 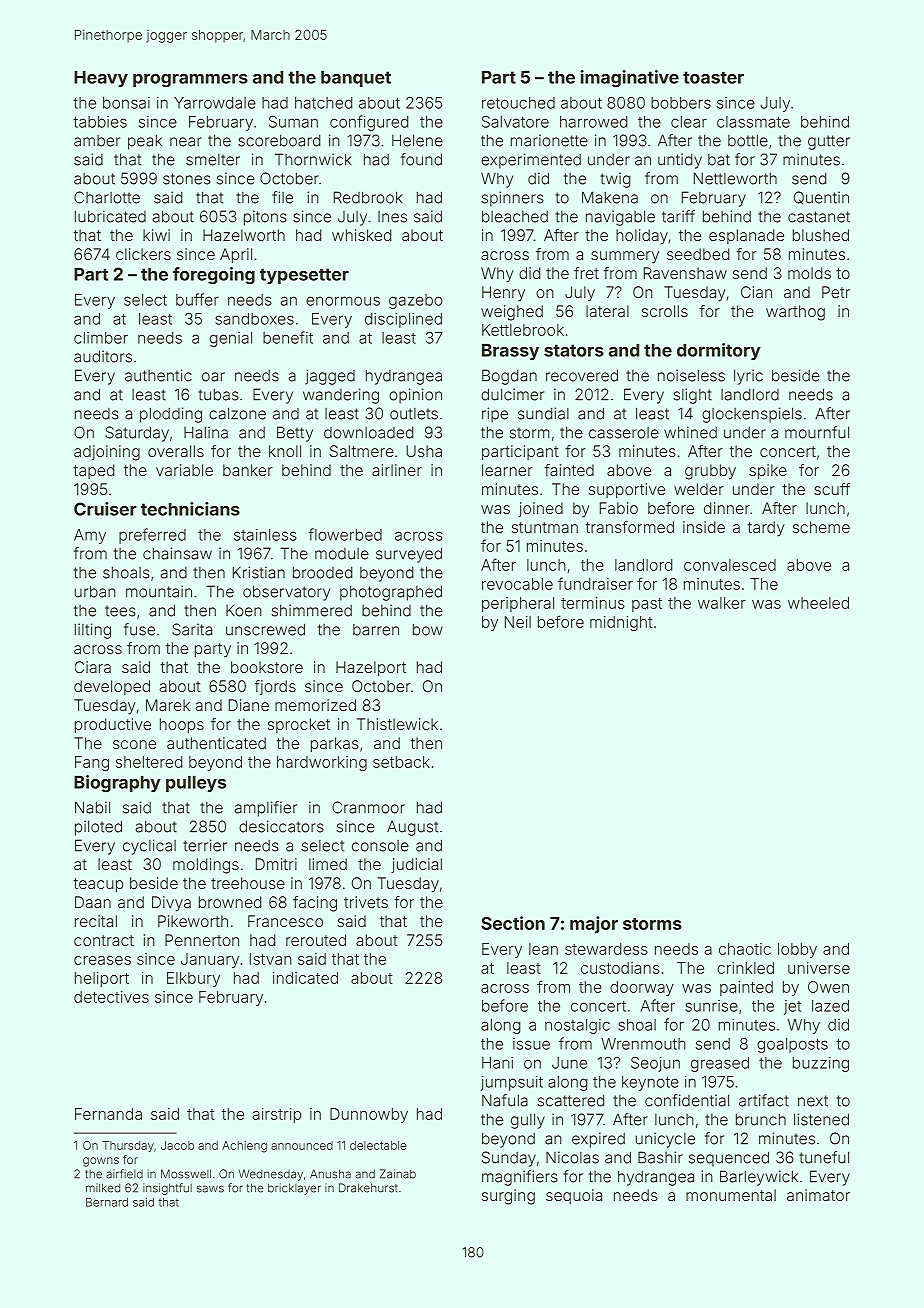 What do you see at coordinates (713, 77) in the document?
I see `toaster` at bounding box center [713, 77].
